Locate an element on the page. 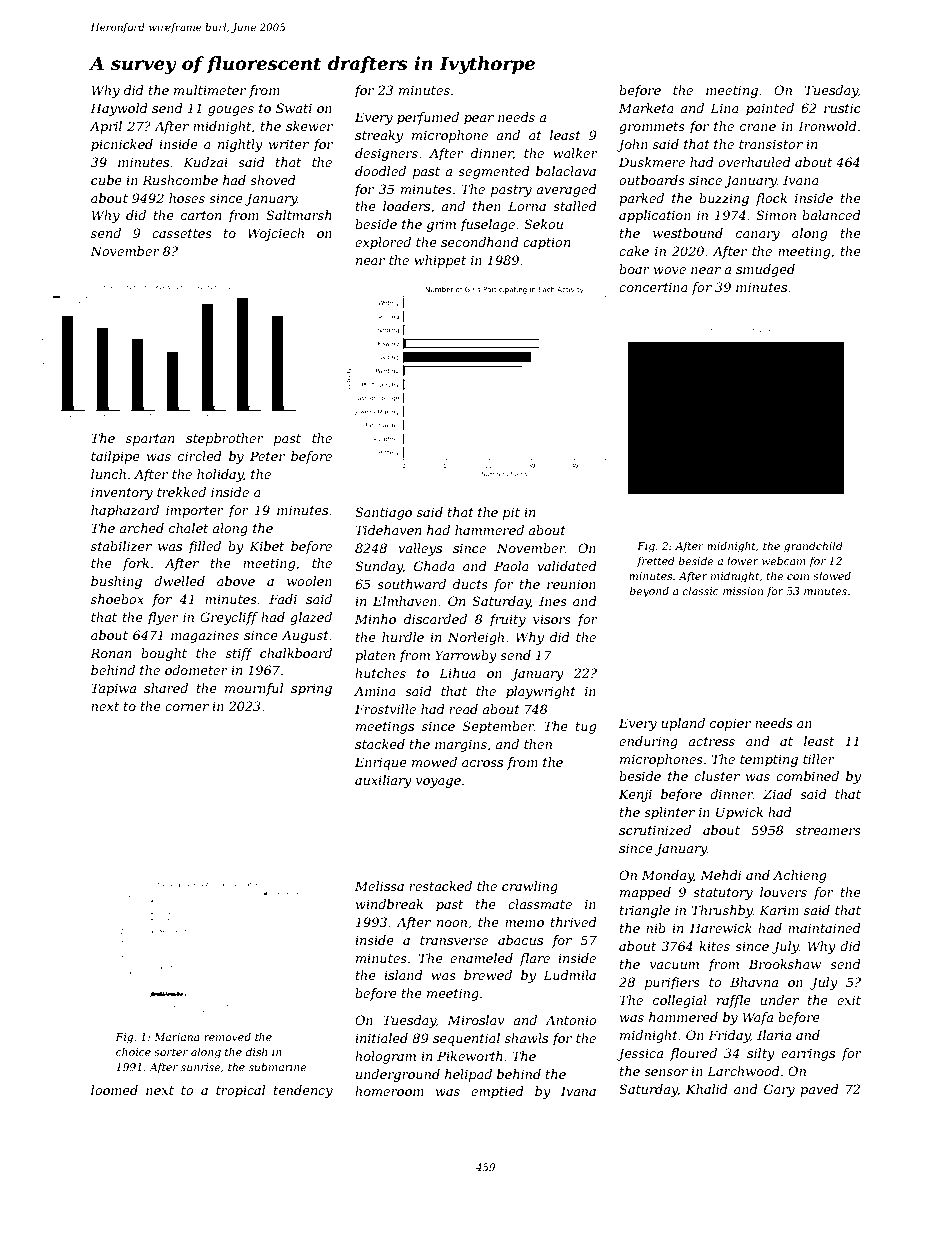 This document has width=952, height=1233. balanced is located at coordinates (831, 215).
